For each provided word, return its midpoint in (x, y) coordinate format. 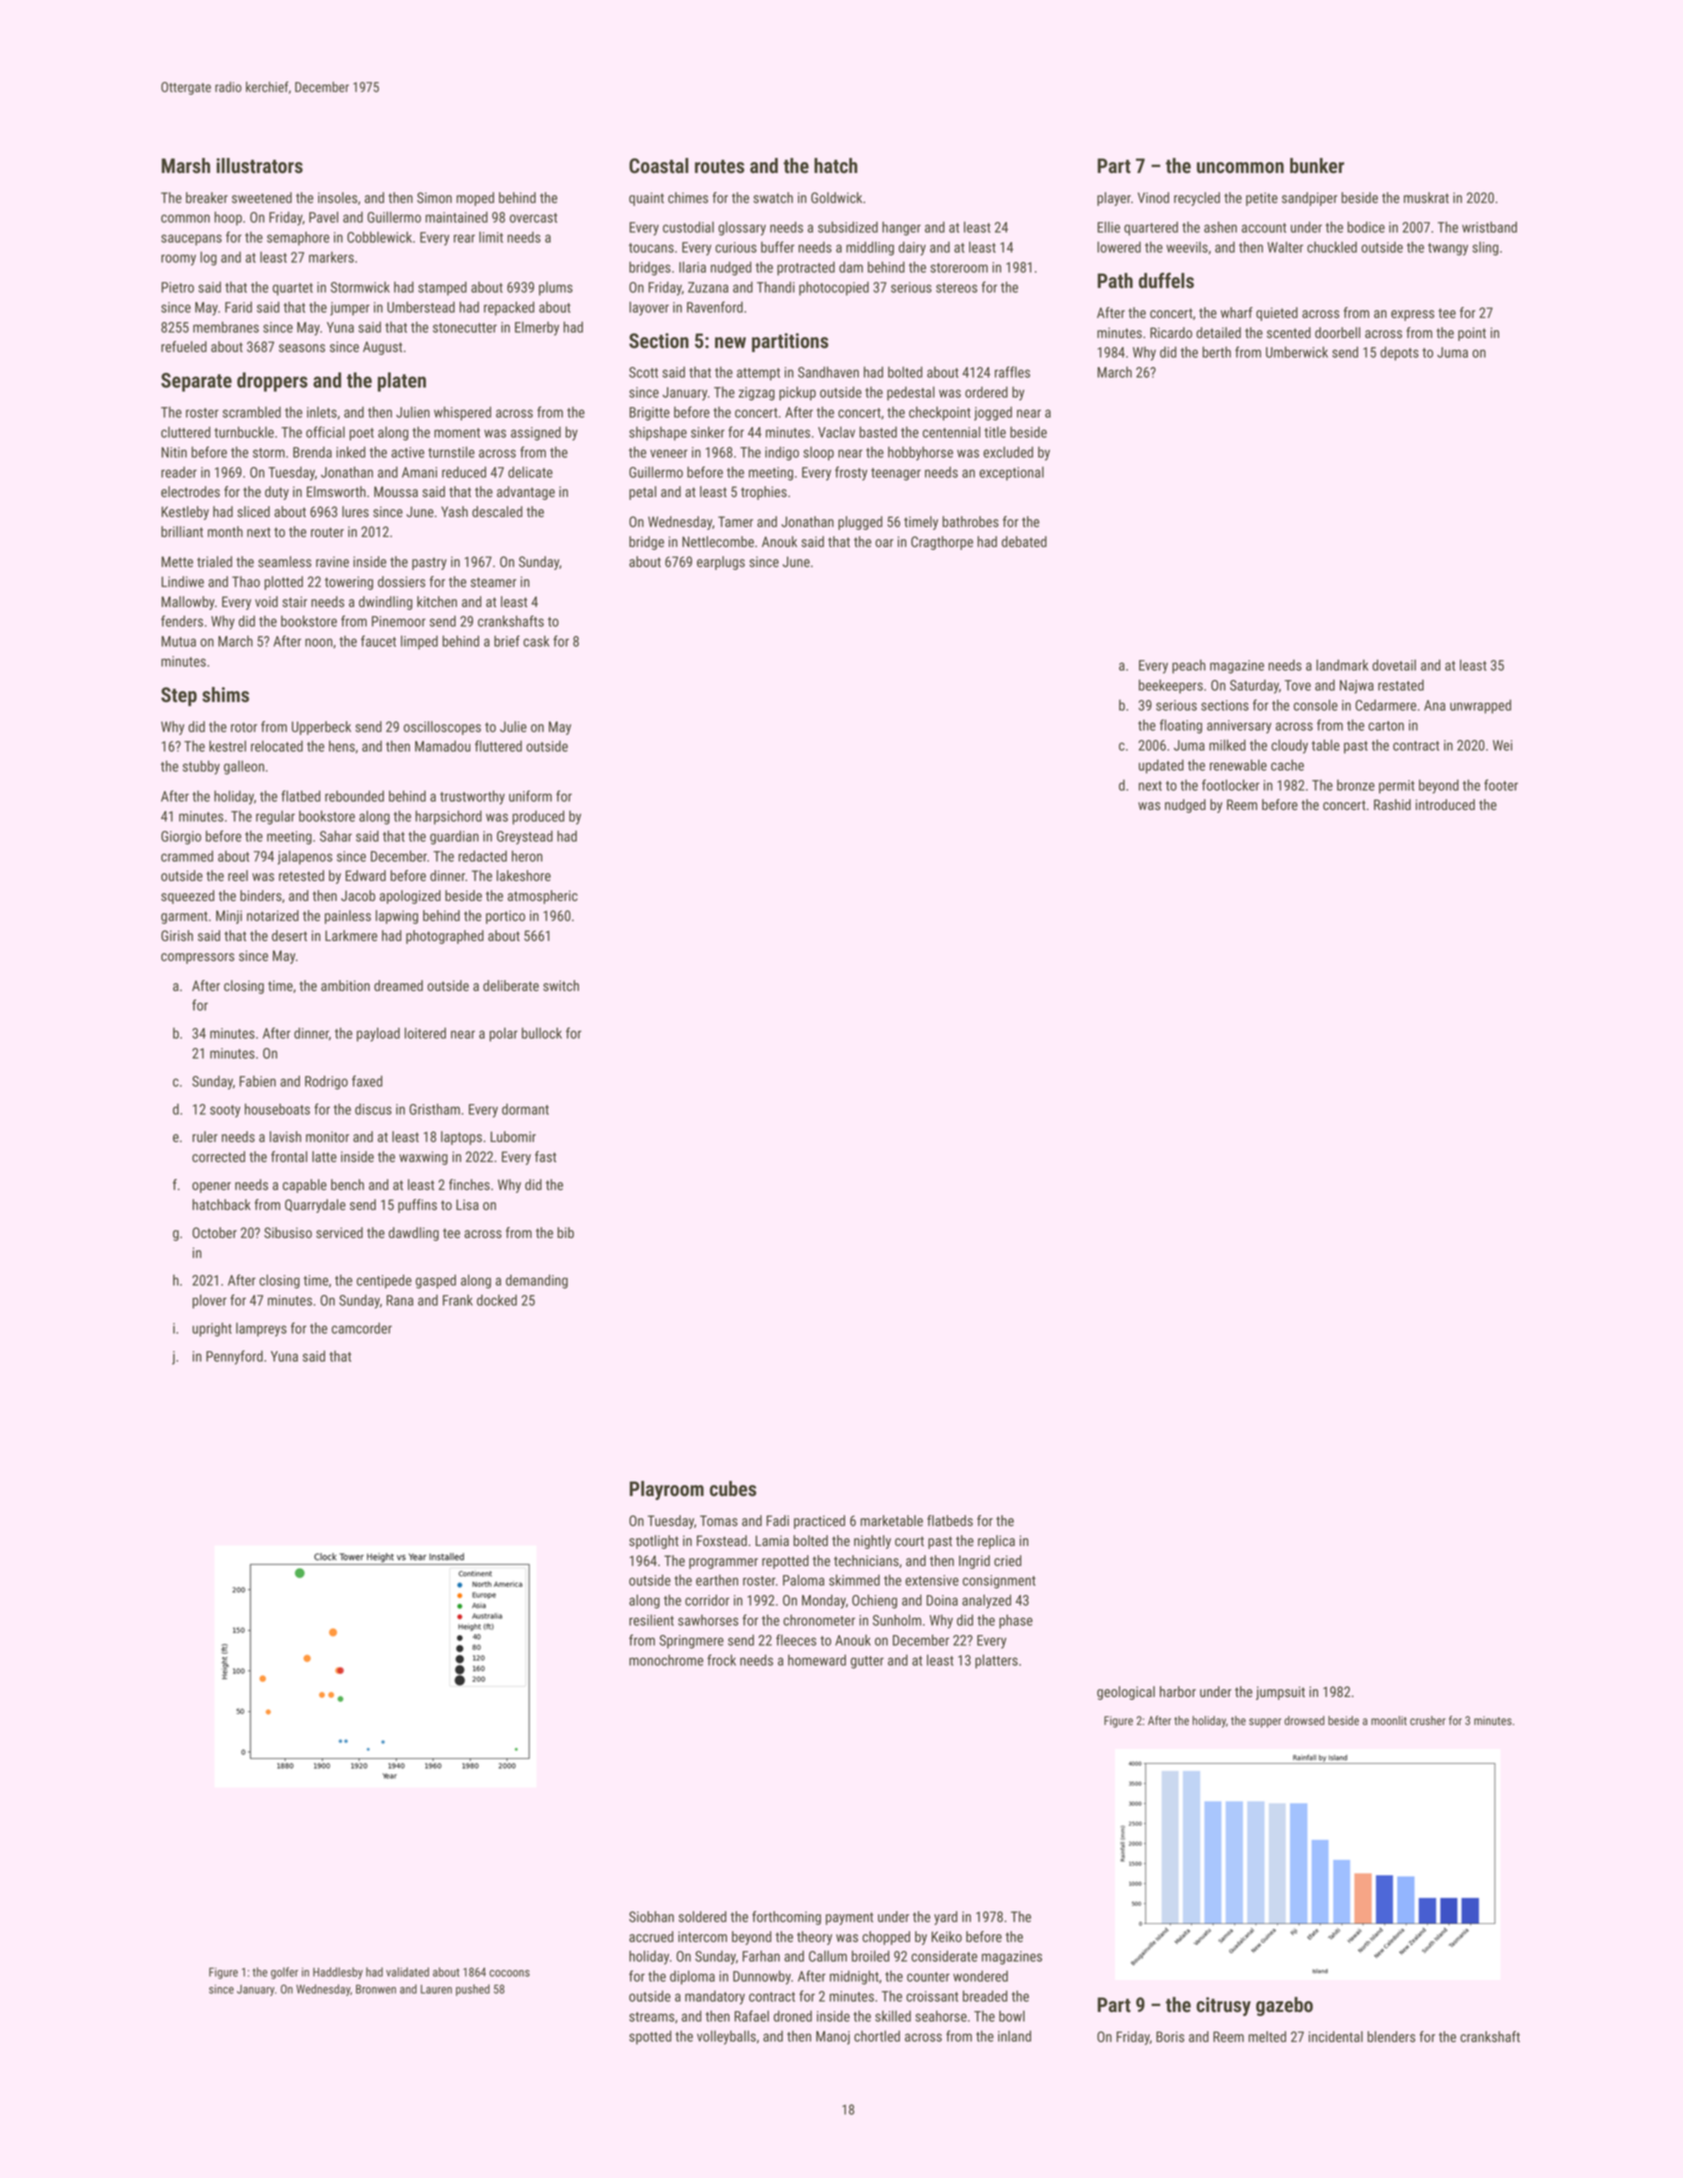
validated (407, 1972)
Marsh (186, 166)
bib (565, 1232)
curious (736, 247)
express (1412, 315)
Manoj (833, 2038)
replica (996, 1542)
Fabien (257, 1081)
